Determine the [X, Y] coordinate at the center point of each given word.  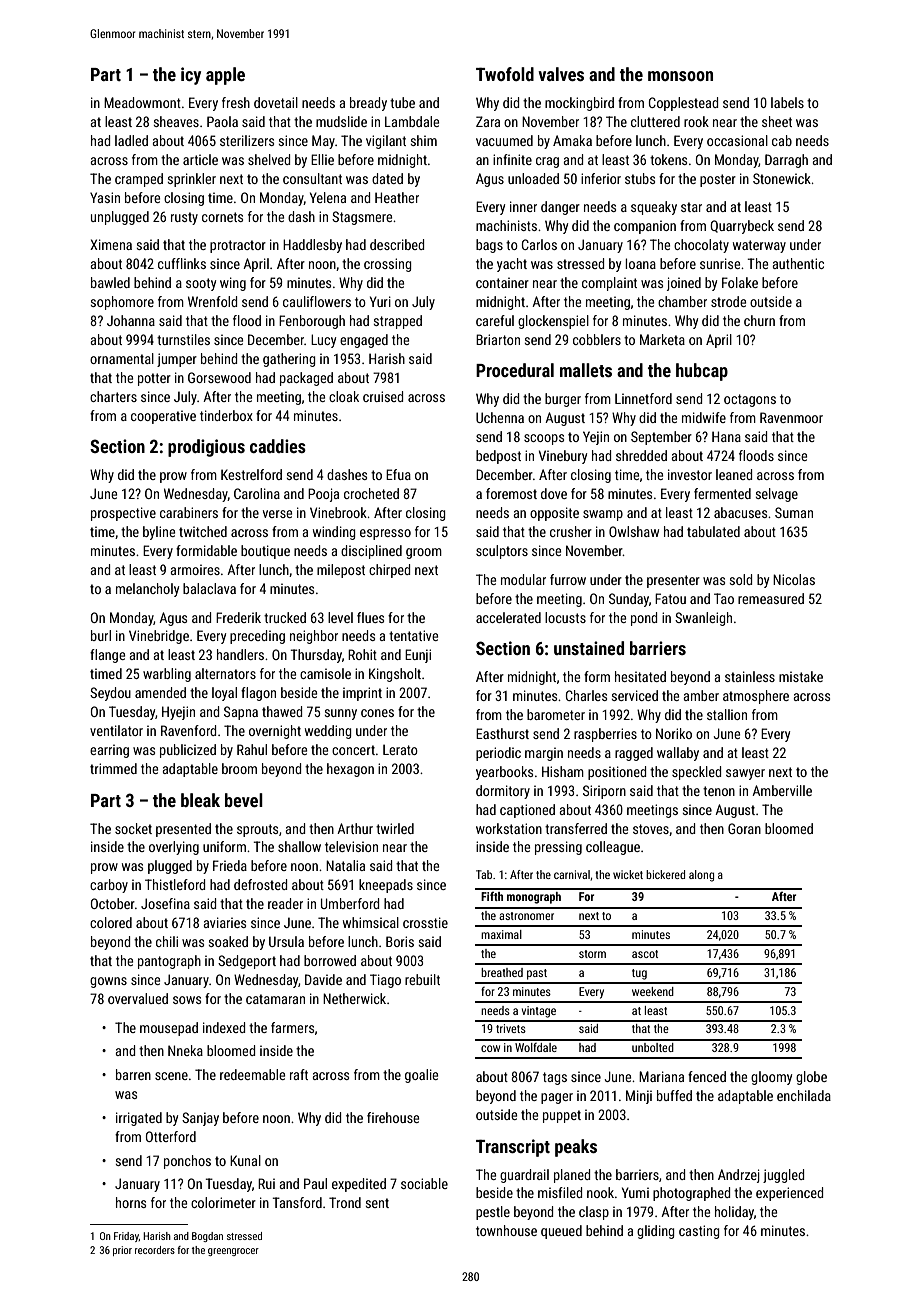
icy [191, 76]
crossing [388, 265]
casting [699, 1232]
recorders [155, 1250]
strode [728, 301]
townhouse [506, 1230]
